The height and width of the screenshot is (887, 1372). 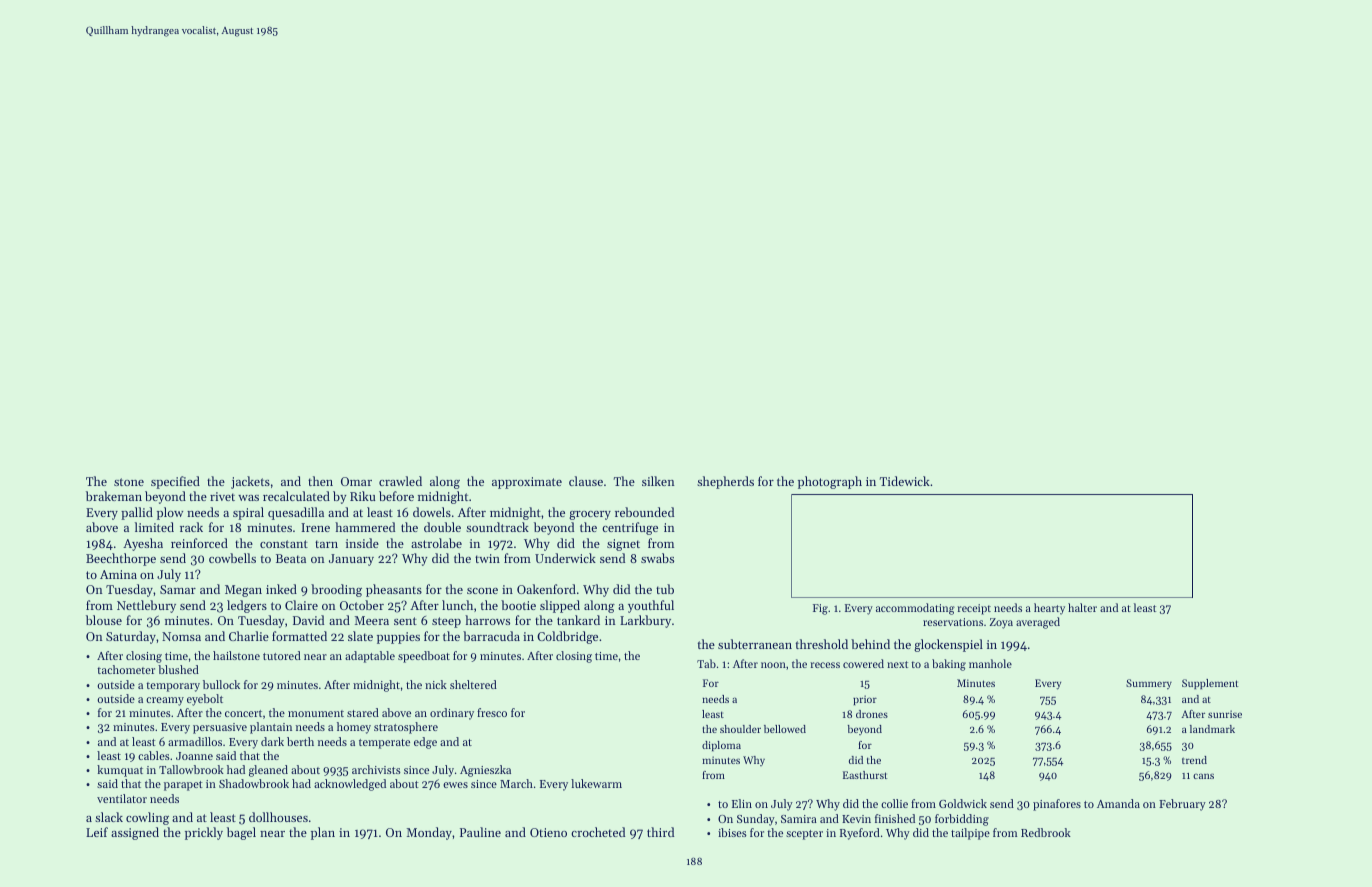 I want to click on shepherds, so click(x=725, y=482).
